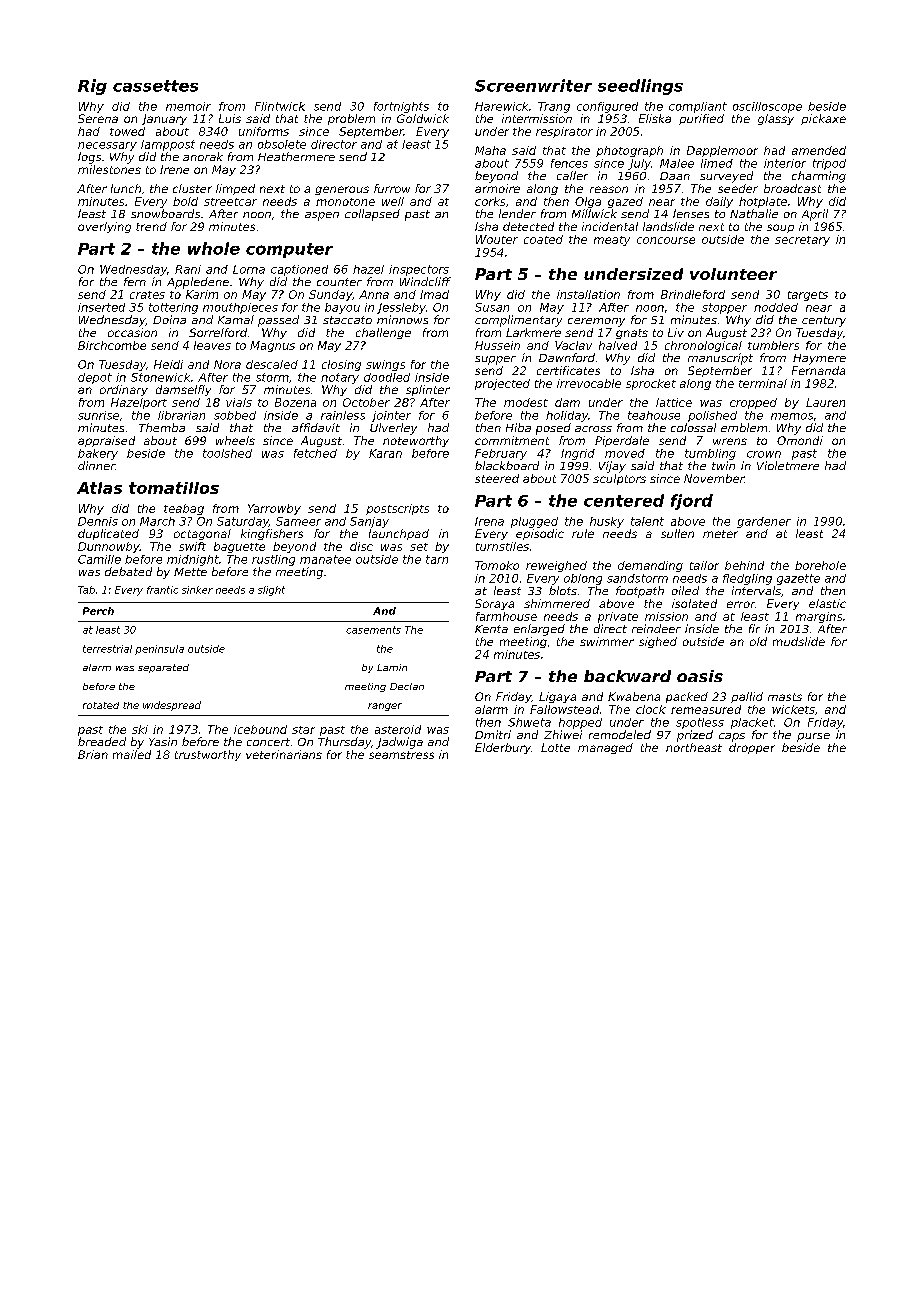  What do you see at coordinates (407, 686) in the document?
I see `Declan` at bounding box center [407, 686].
